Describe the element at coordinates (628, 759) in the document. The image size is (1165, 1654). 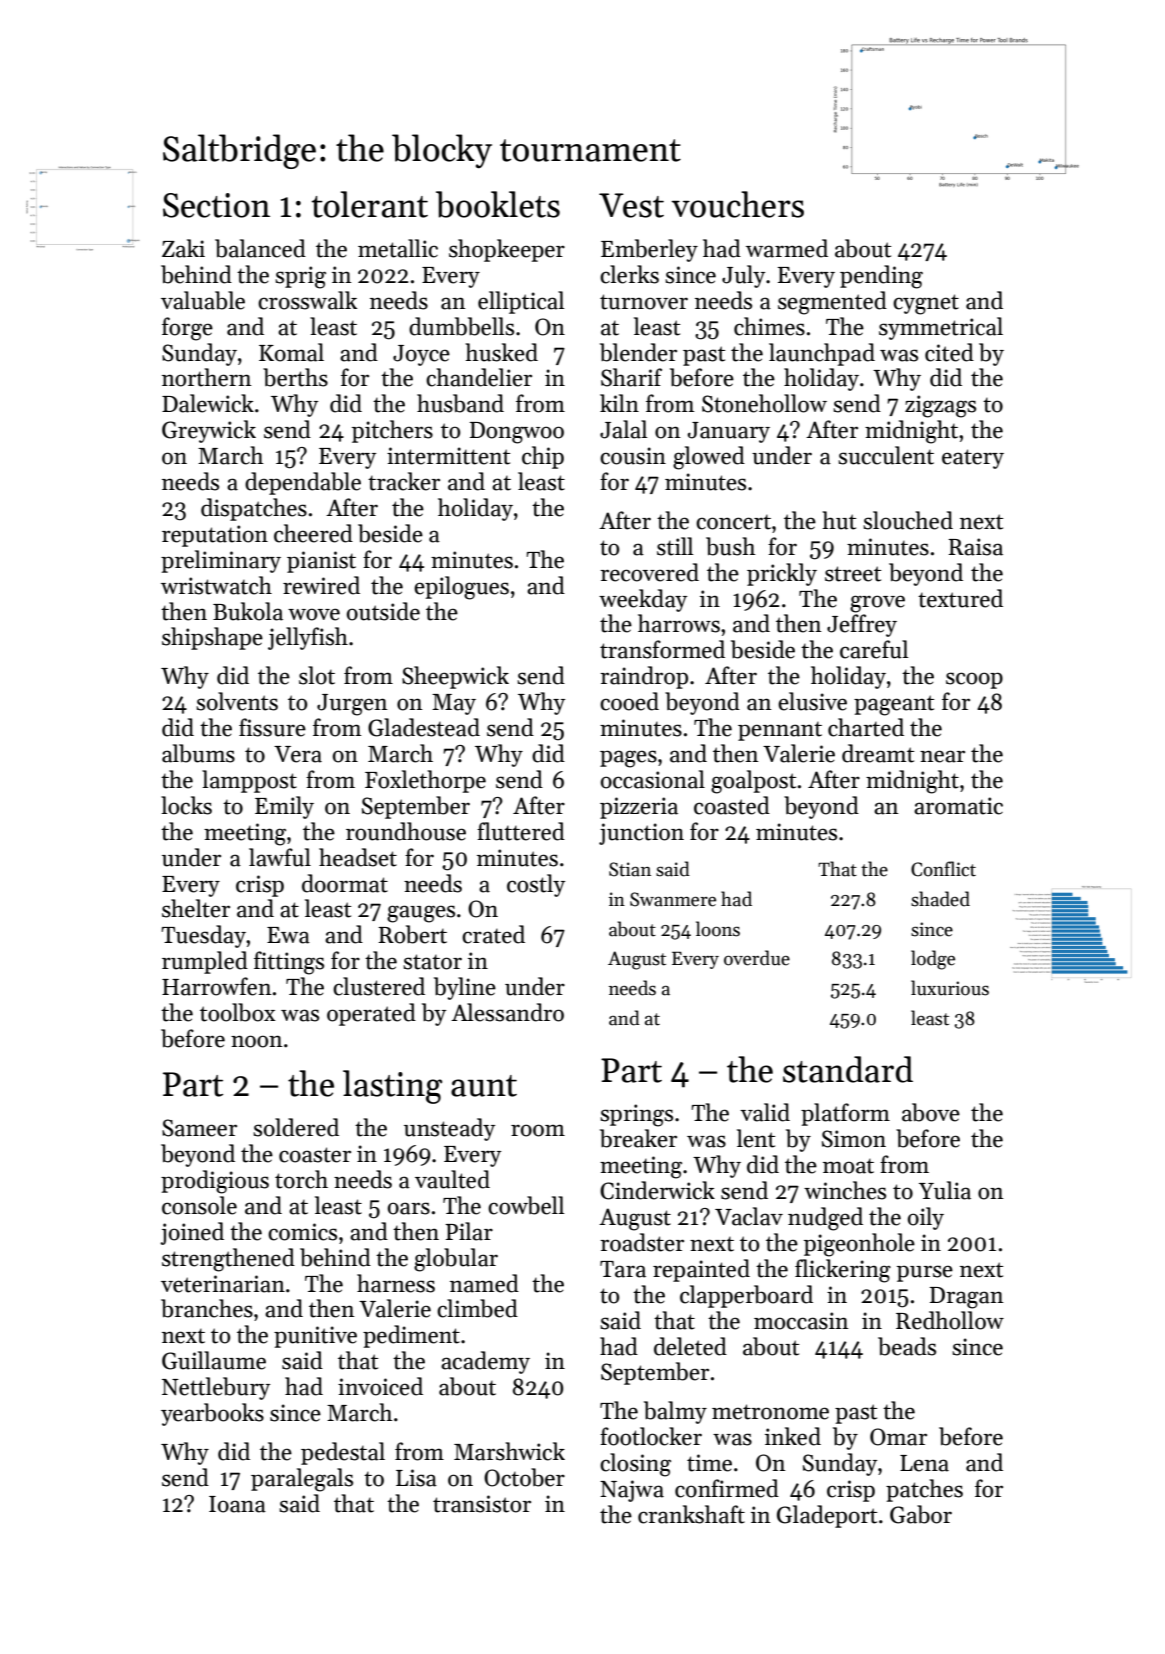
I see `pages` at that location.
